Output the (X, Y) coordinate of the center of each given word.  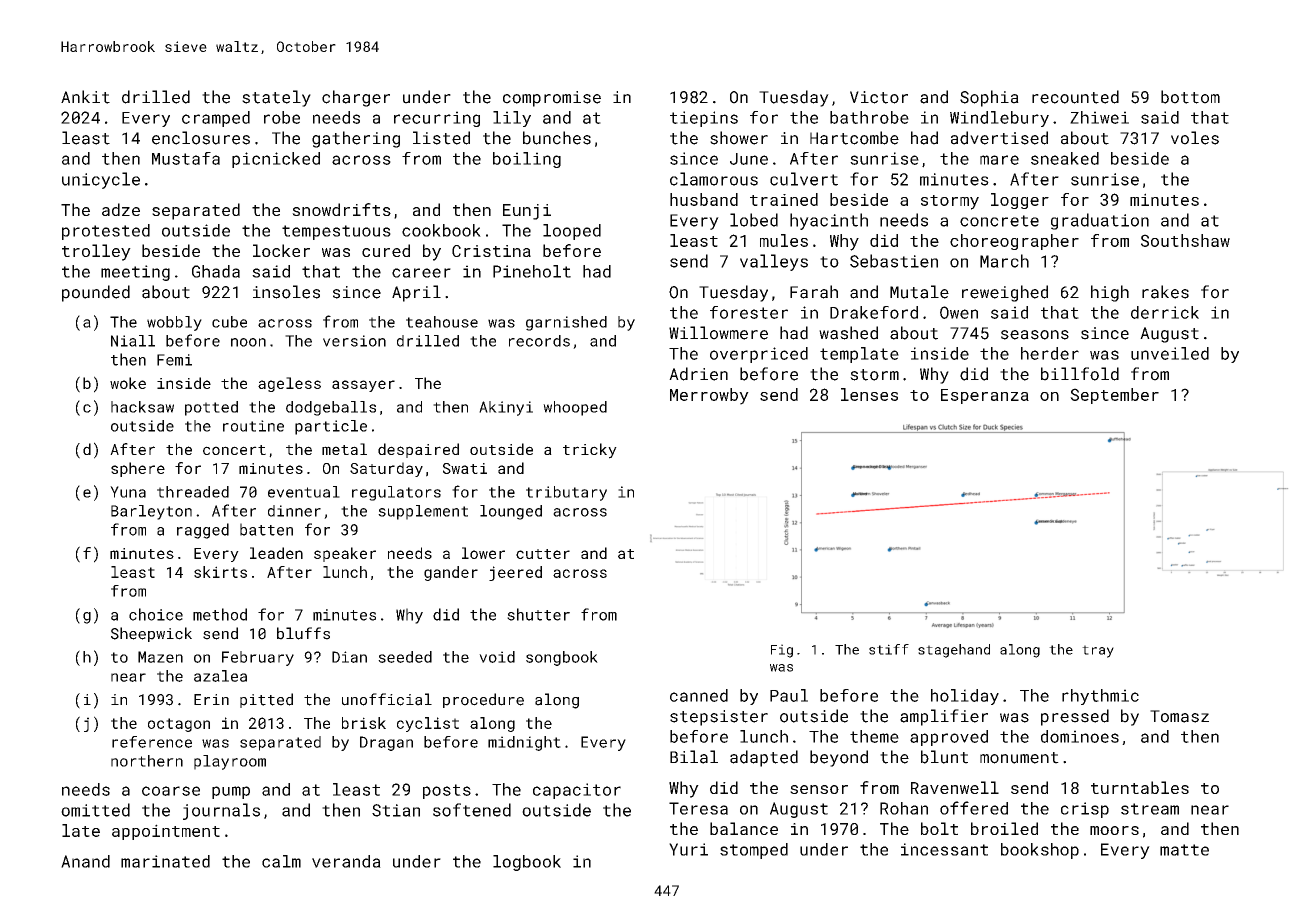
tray (1098, 651)
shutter (538, 614)
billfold (1080, 374)
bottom (1190, 97)
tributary (566, 493)
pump (231, 792)
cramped (216, 119)
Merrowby (709, 396)
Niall (133, 341)
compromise (552, 99)
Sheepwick (151, 634)
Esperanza (985, 396)
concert (234, 450)
